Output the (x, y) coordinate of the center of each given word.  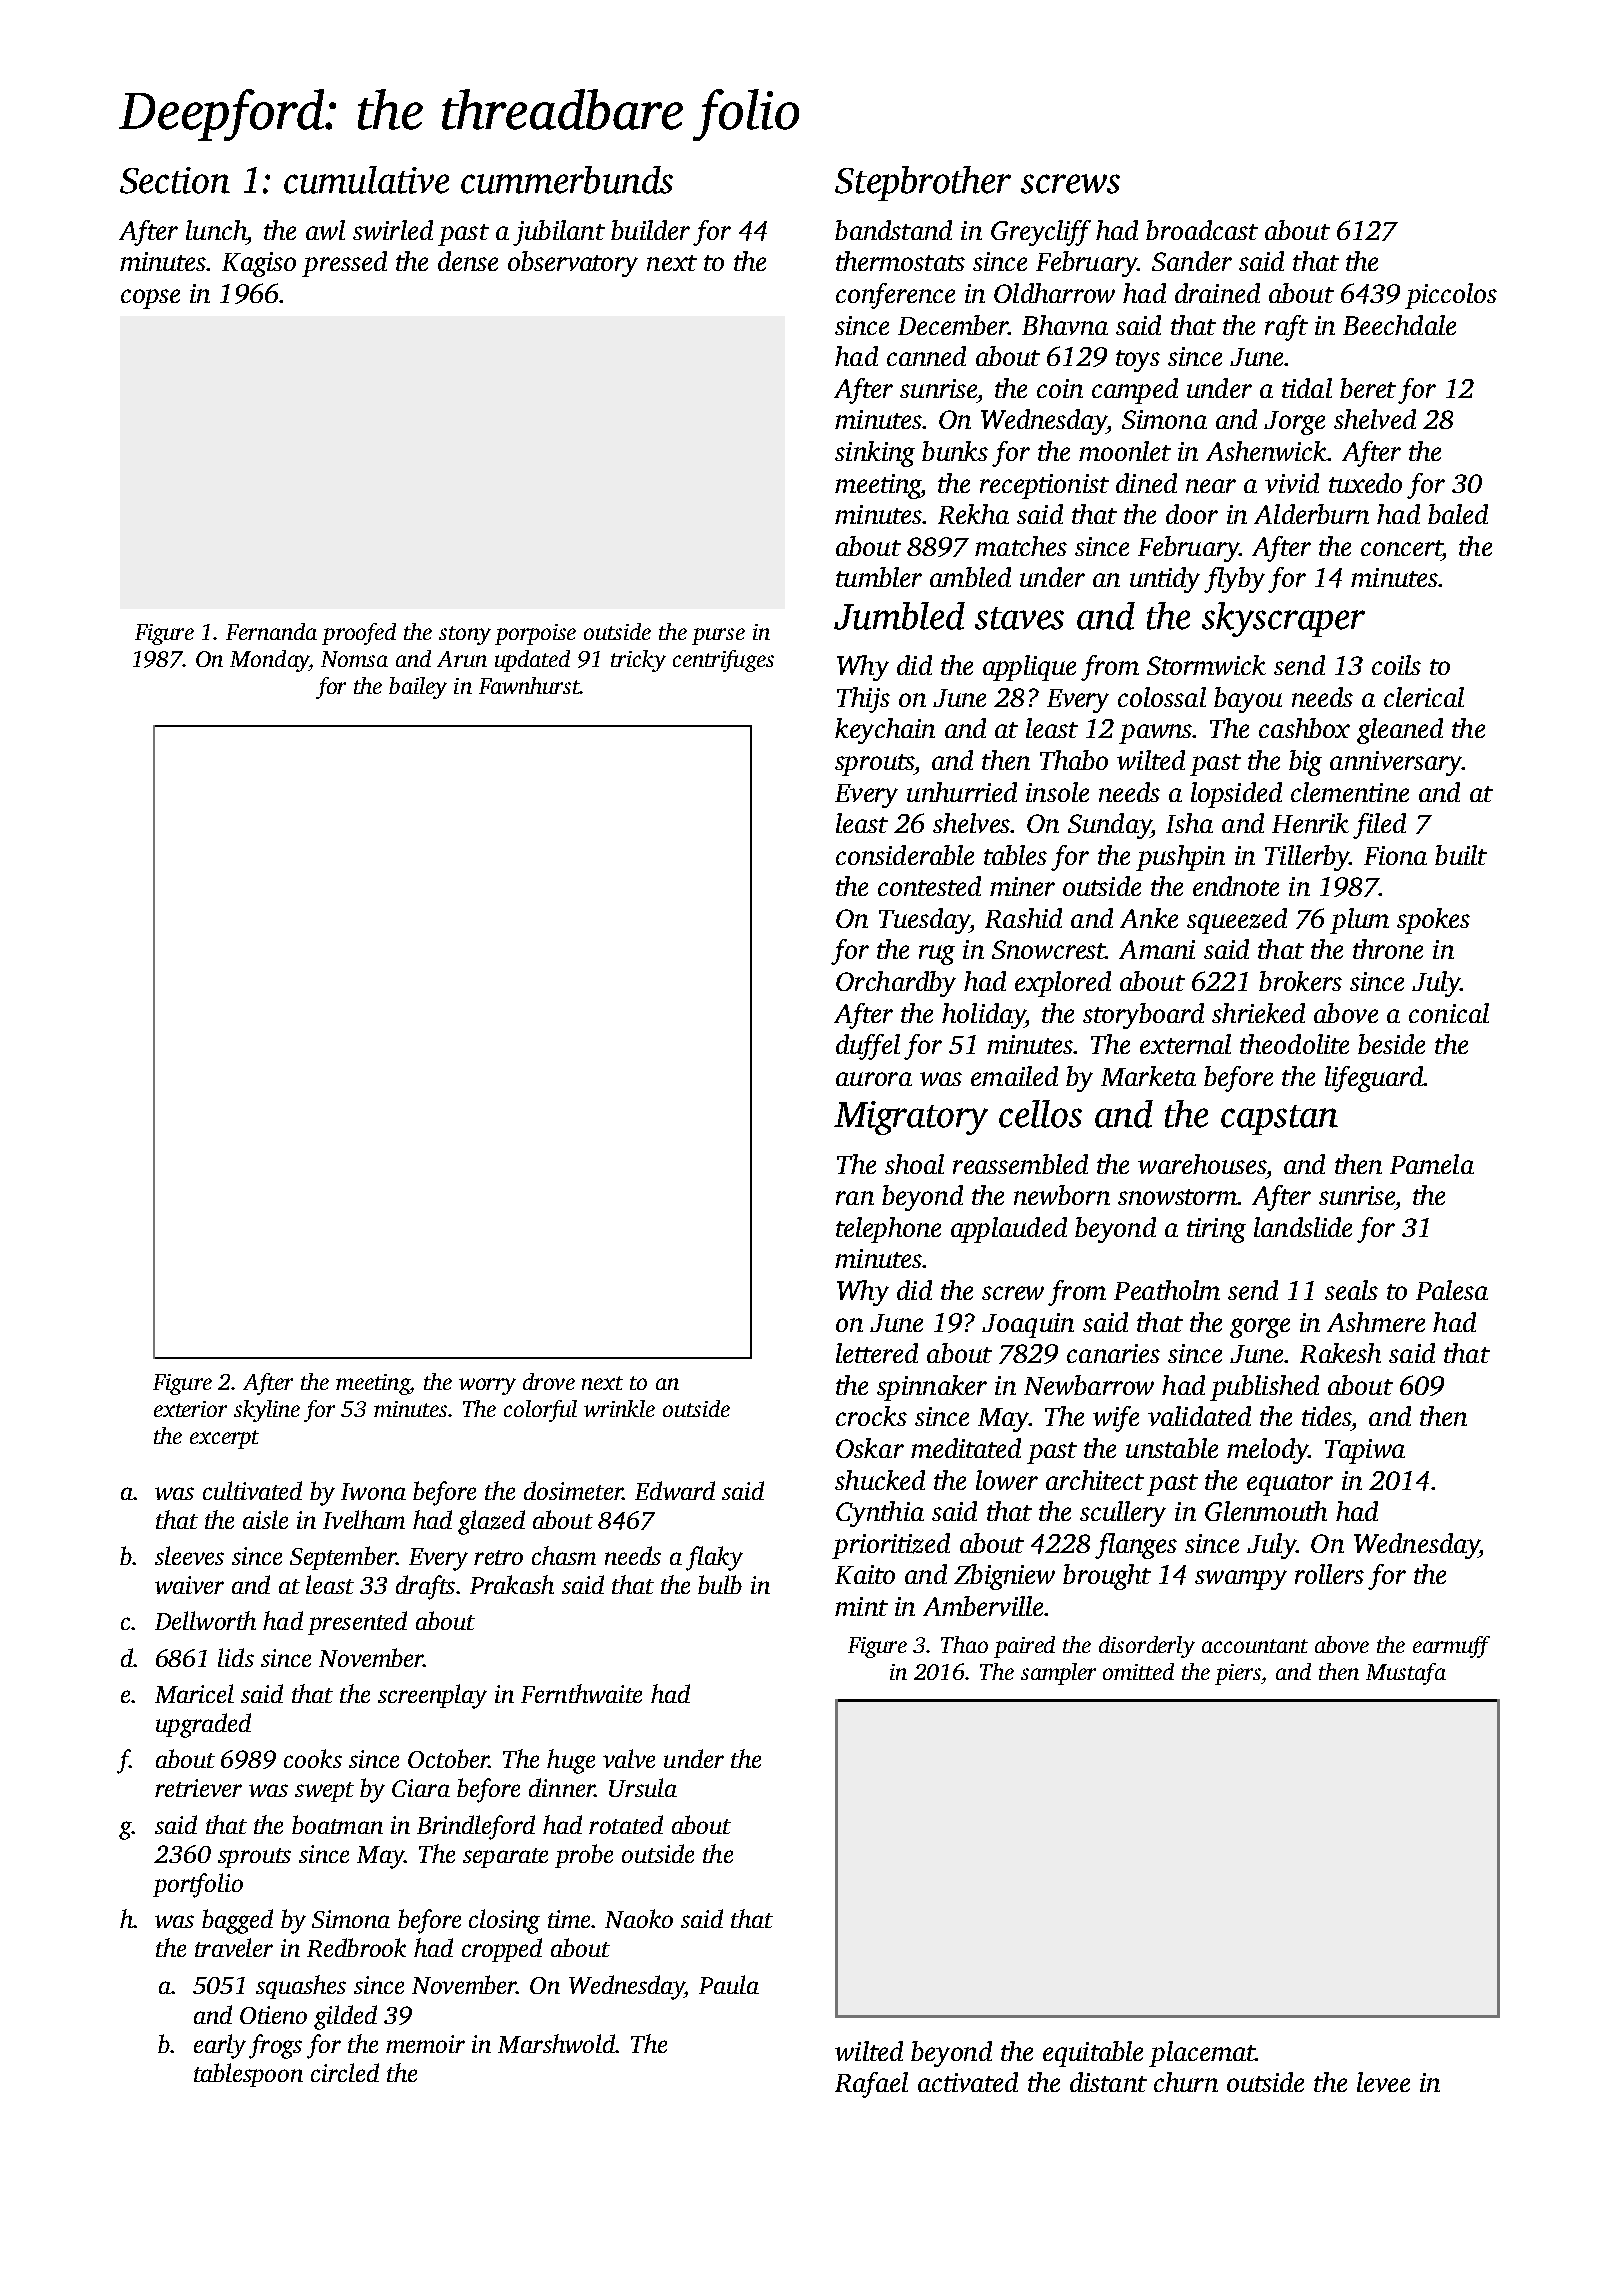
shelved (1375, 419)
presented (357, 1623)
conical (1449, 1013)
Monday (269, 661)
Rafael (871, 2085)
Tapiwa (1365, 1451)
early (220, 2046)
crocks (871, 1416)
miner (1022, 886)
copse (150, 299)
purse (718, 636)
